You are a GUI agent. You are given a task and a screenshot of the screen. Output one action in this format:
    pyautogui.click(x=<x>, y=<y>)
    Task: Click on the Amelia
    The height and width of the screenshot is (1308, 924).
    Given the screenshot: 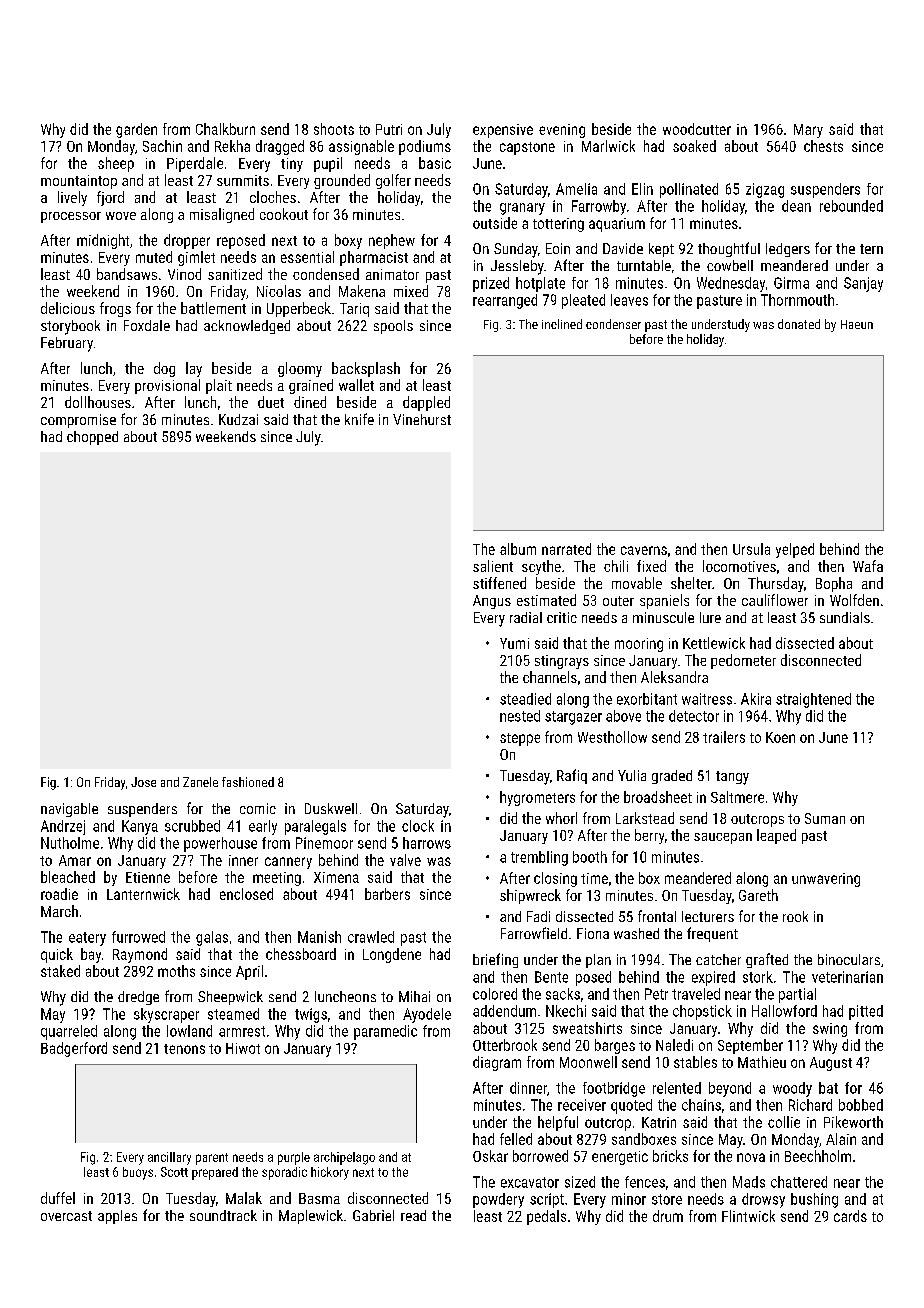 What is the action you would take?
    pyautogui.click(x=576, y=189)
